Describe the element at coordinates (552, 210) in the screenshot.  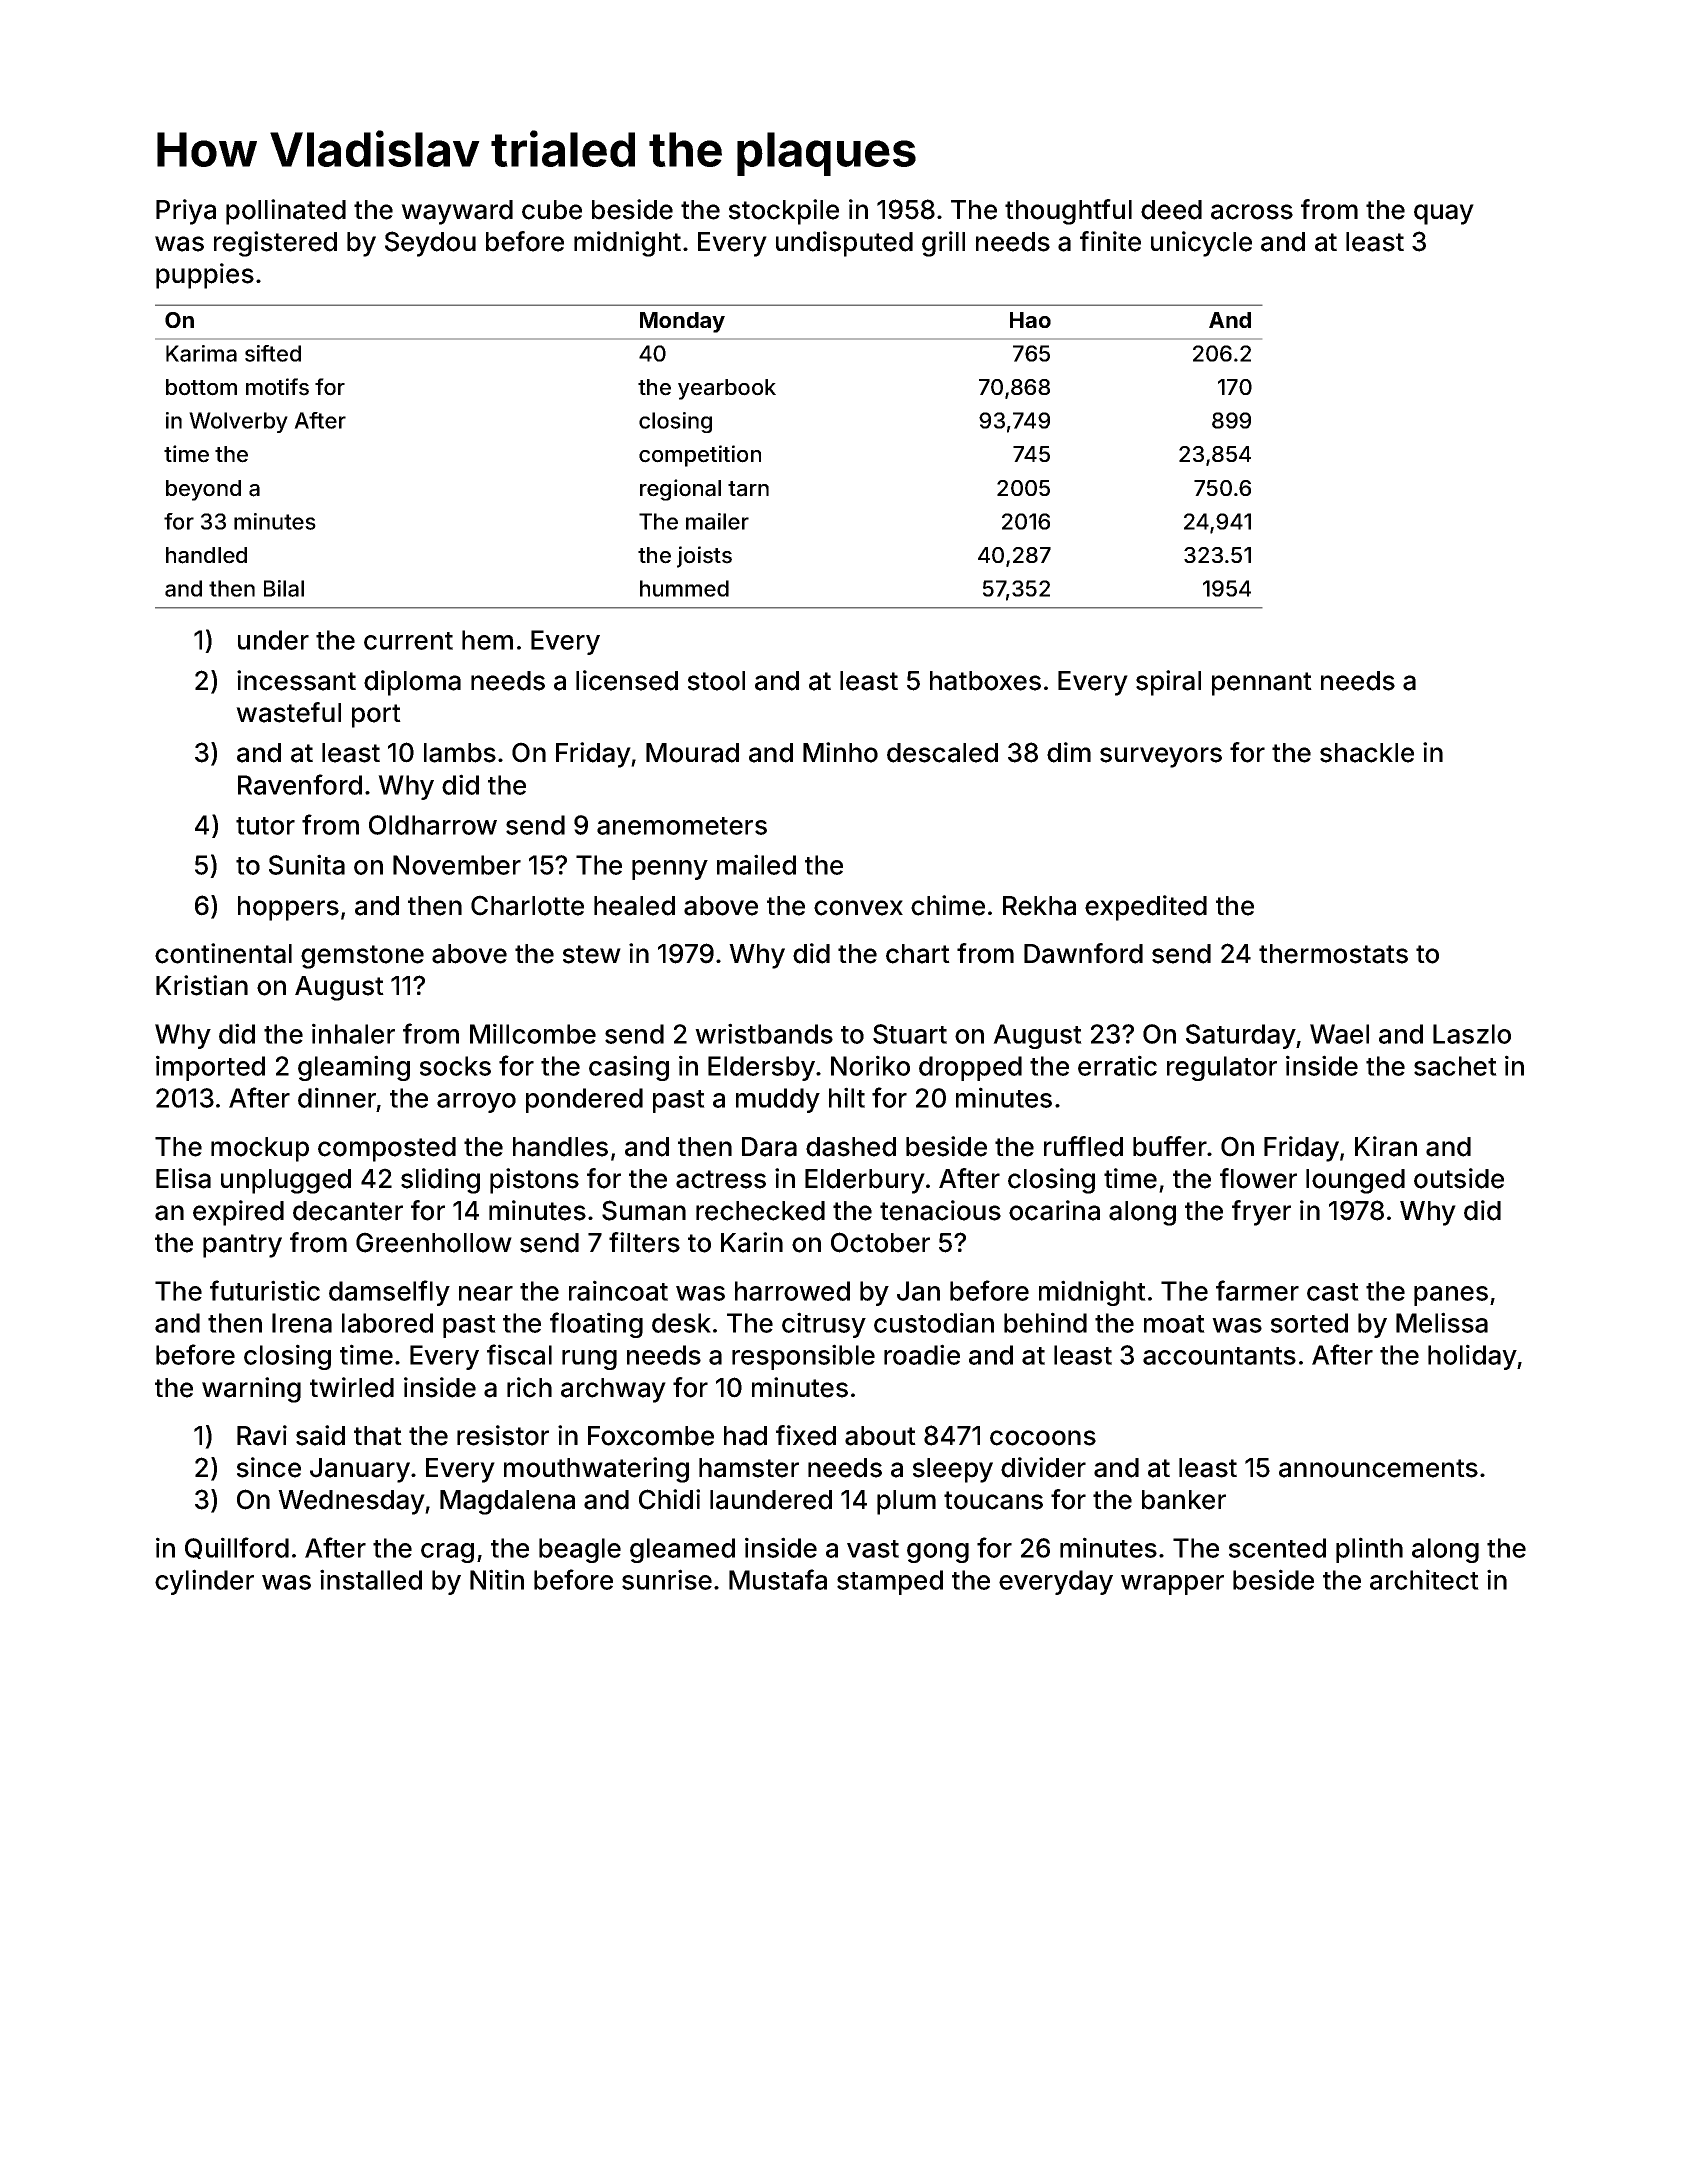
I see `cube` at that location.
